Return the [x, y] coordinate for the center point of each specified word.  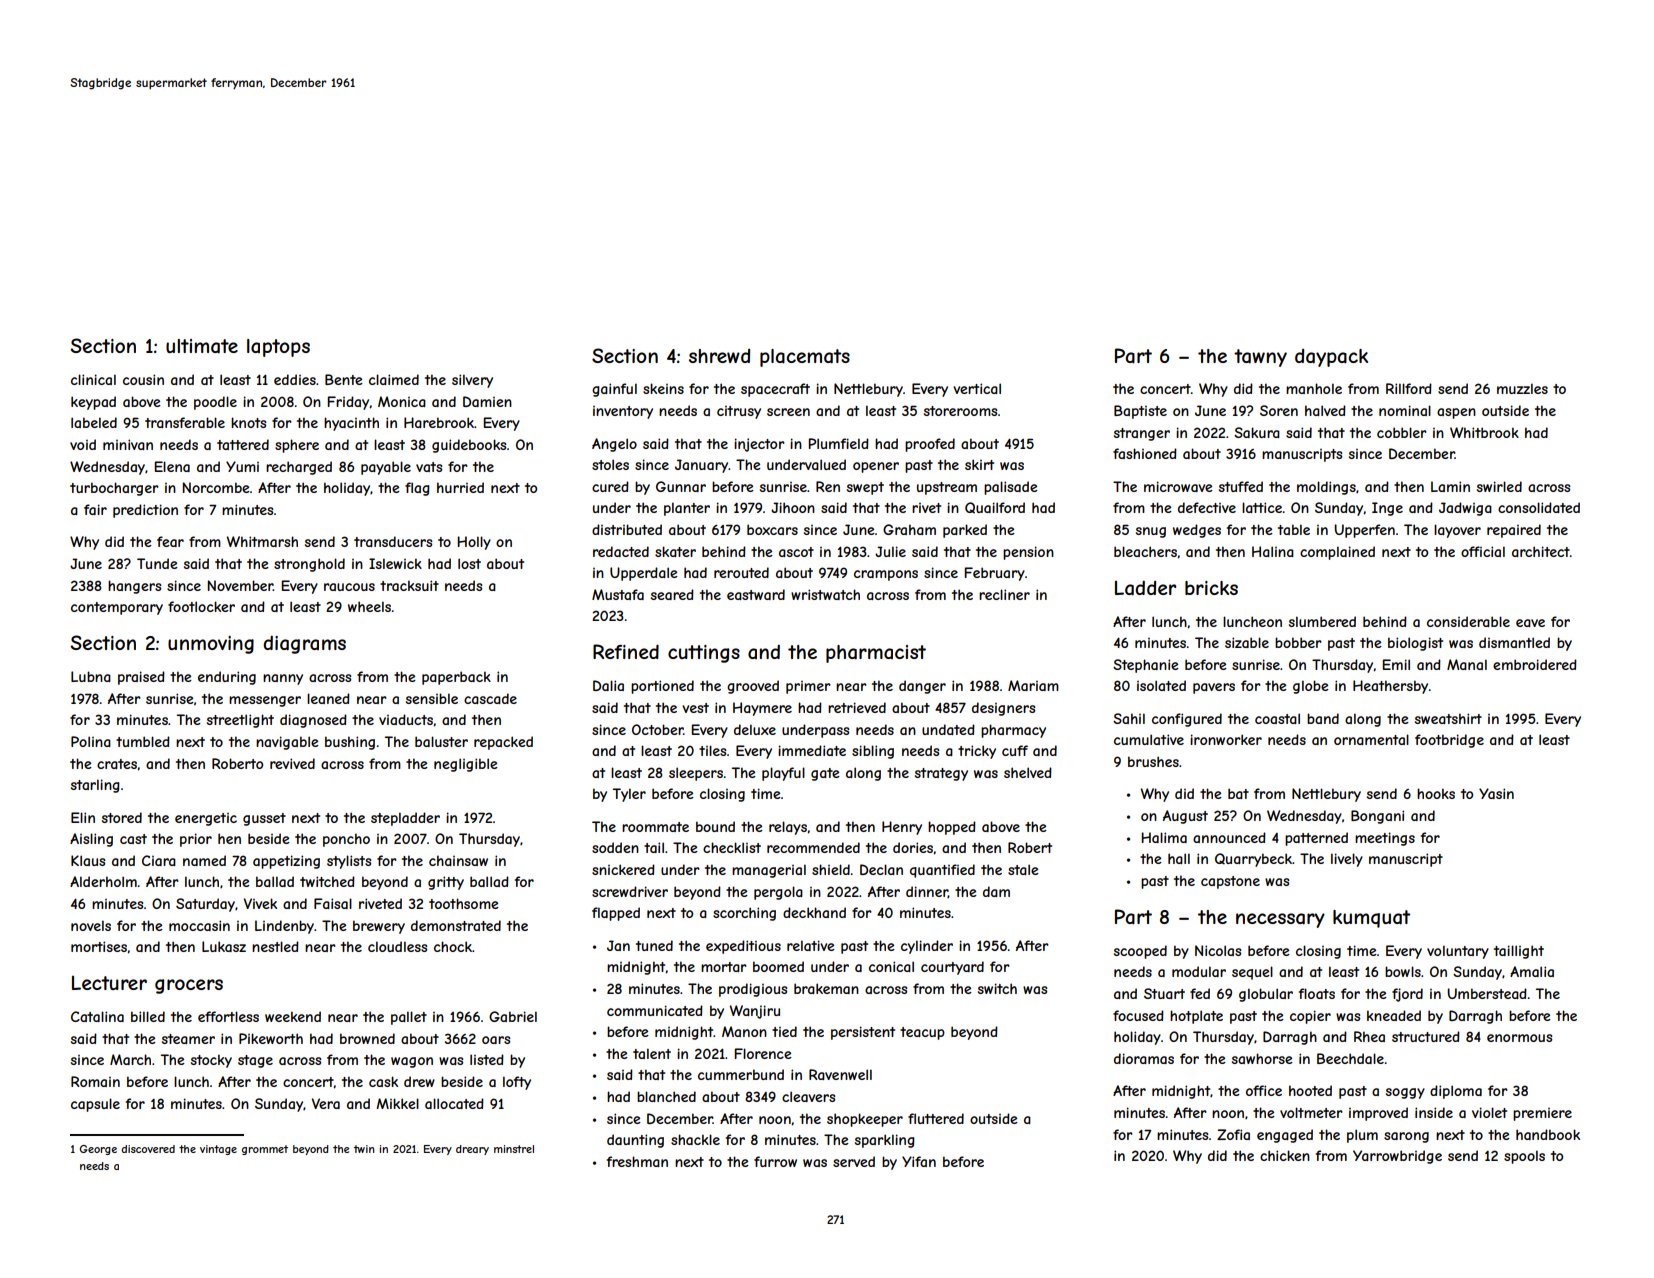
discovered [148, 1149]
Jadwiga [1465, 509]
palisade [1011, 488]
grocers [189, 986]
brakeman [826, 988]
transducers [393, 541]
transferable [185, 422]
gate [825, 774]
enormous [1519, 1038]
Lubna [91, 676]
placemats [805, 358]
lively [1347, 860]
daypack [1331, 358]
